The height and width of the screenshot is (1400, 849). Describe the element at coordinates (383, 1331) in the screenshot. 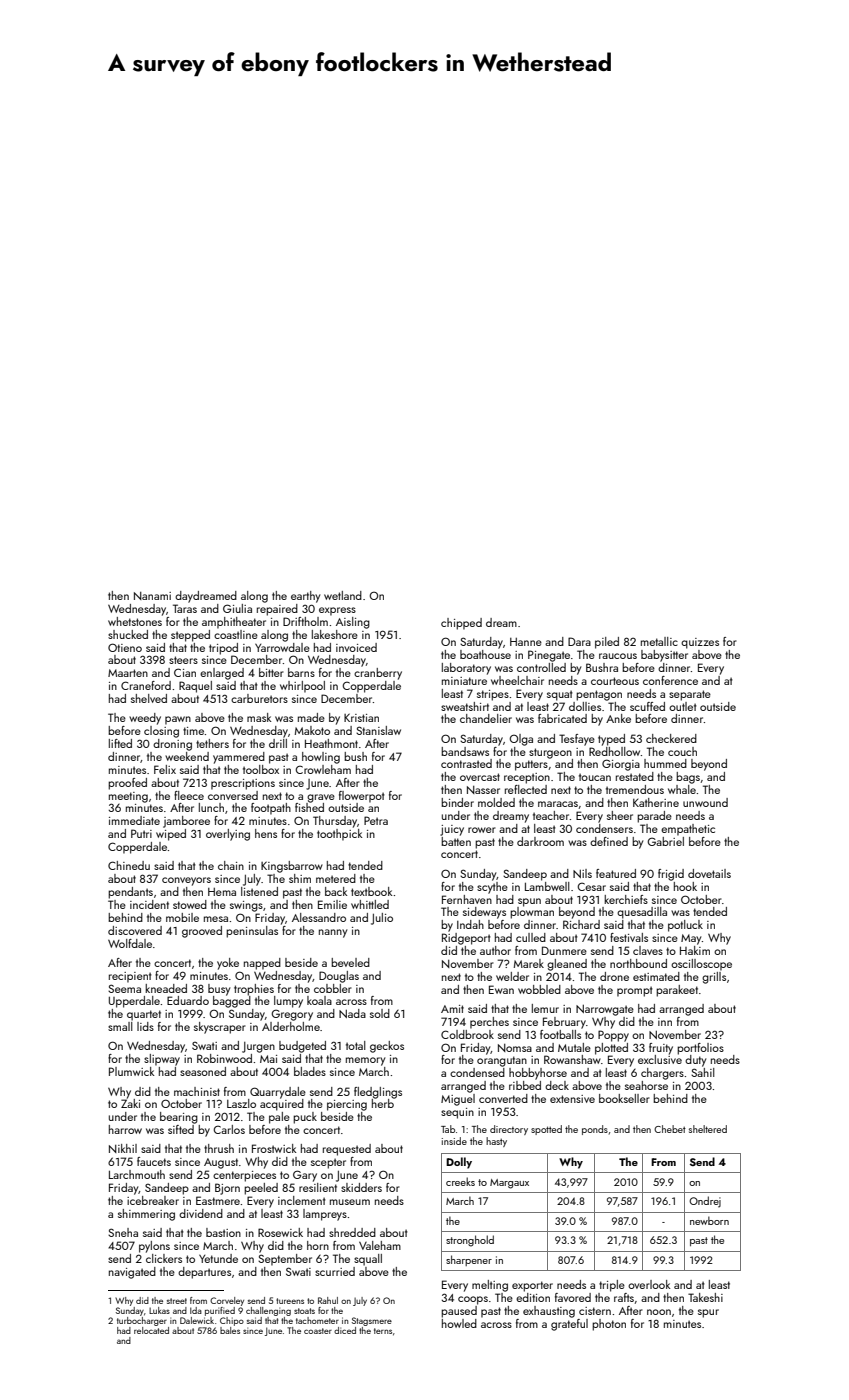

I see `terns` at that location.
